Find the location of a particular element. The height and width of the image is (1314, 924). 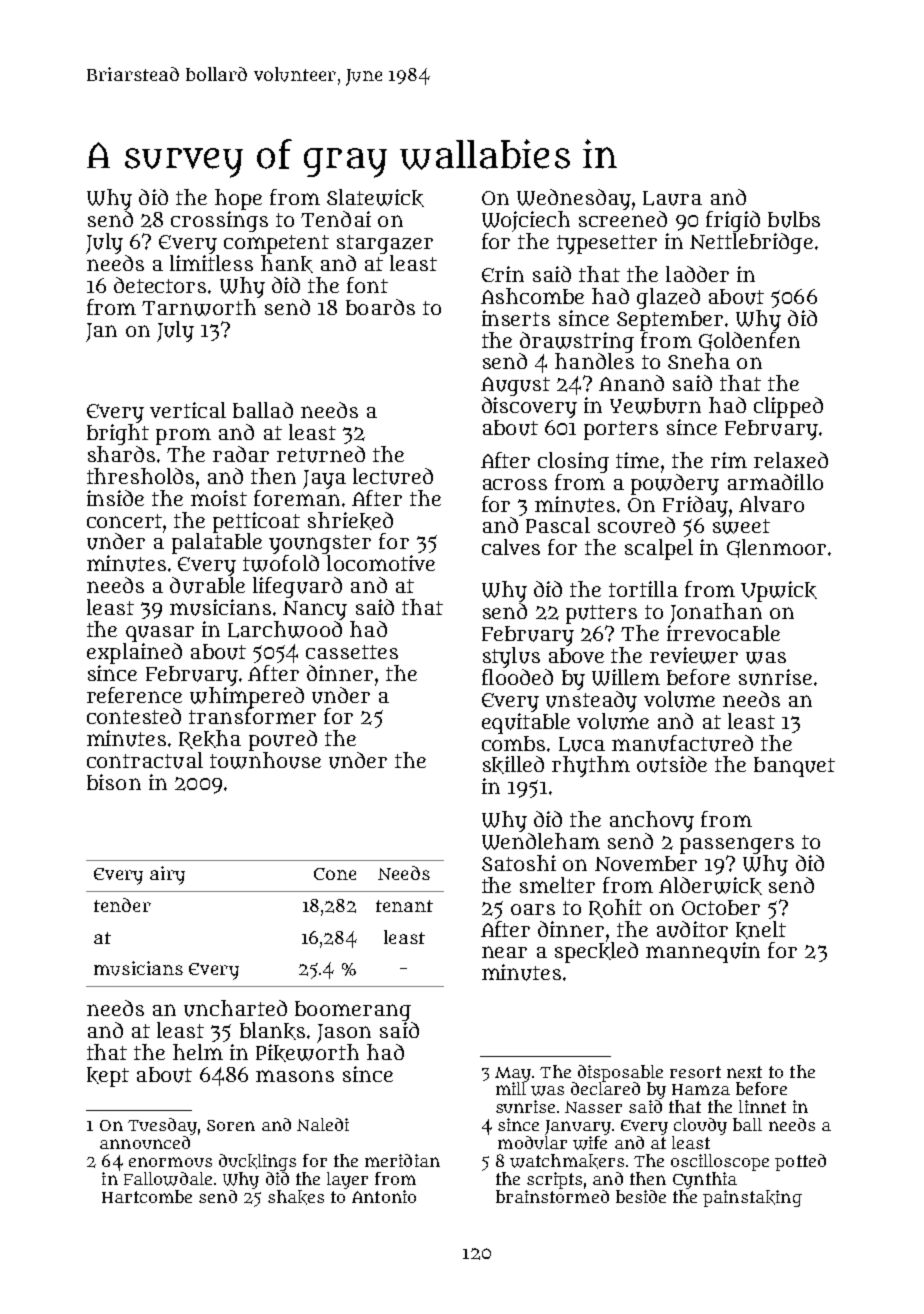

limitless is located at coordinates (211, 263).
